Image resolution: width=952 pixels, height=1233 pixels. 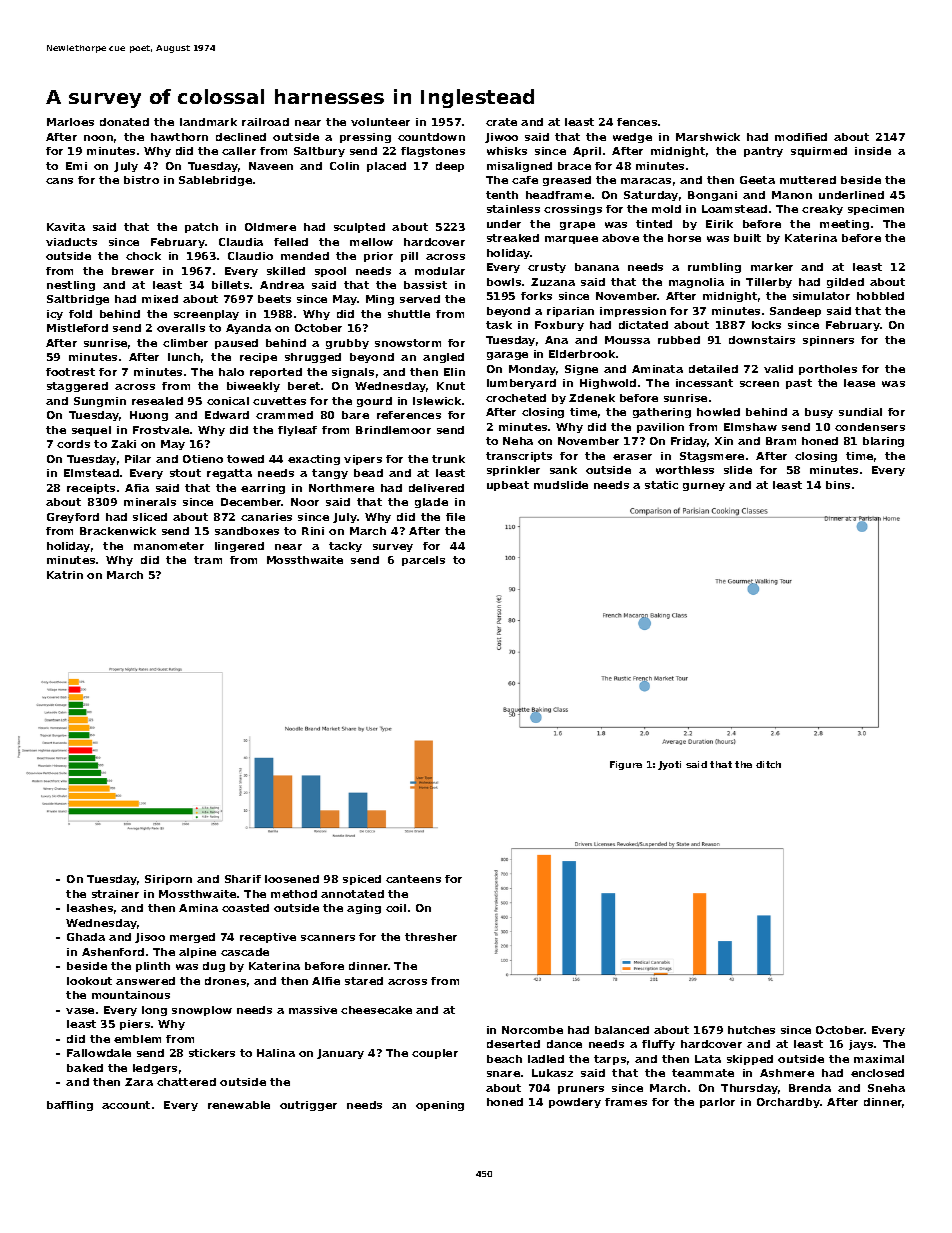 What do you see at coordinates (766, 325) in the screenshot?
I see `locks` at bounding box center [766, 325].
